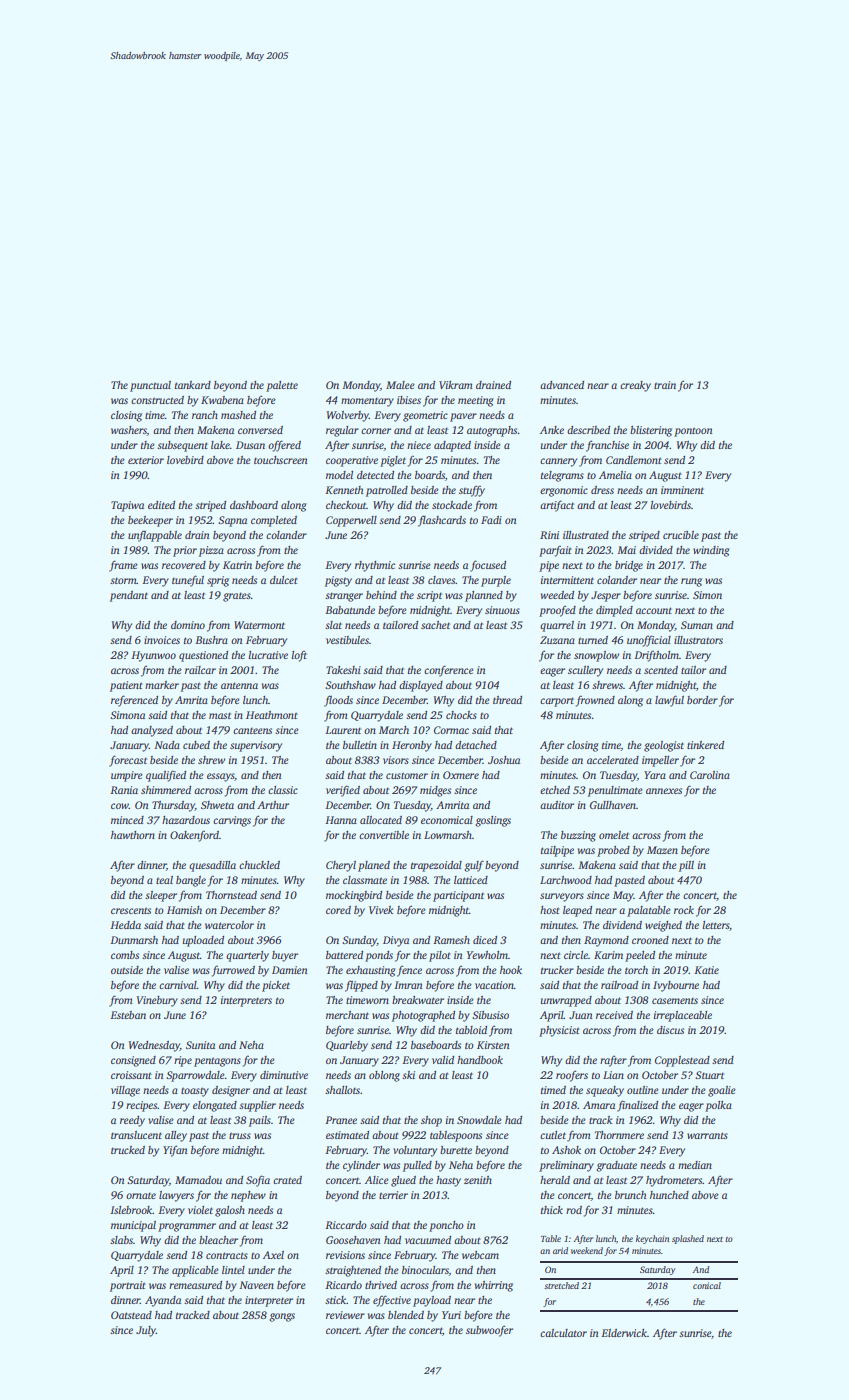  What do you see at coordinates (442, 521) in the screenshot?
I see `flashcards` at bounding box center [442, 521].
